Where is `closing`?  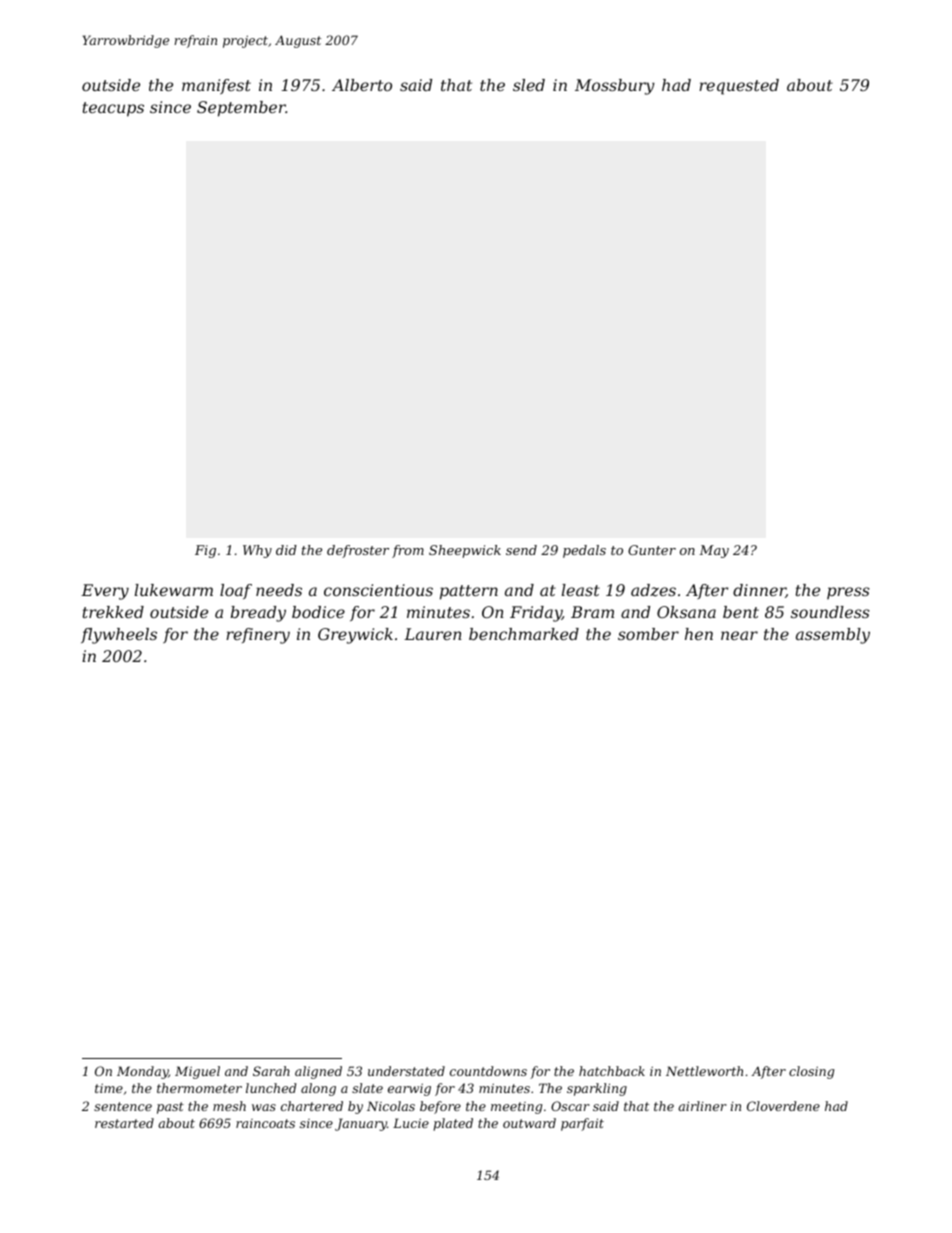
closing is located at coordinates (811, 1072).
